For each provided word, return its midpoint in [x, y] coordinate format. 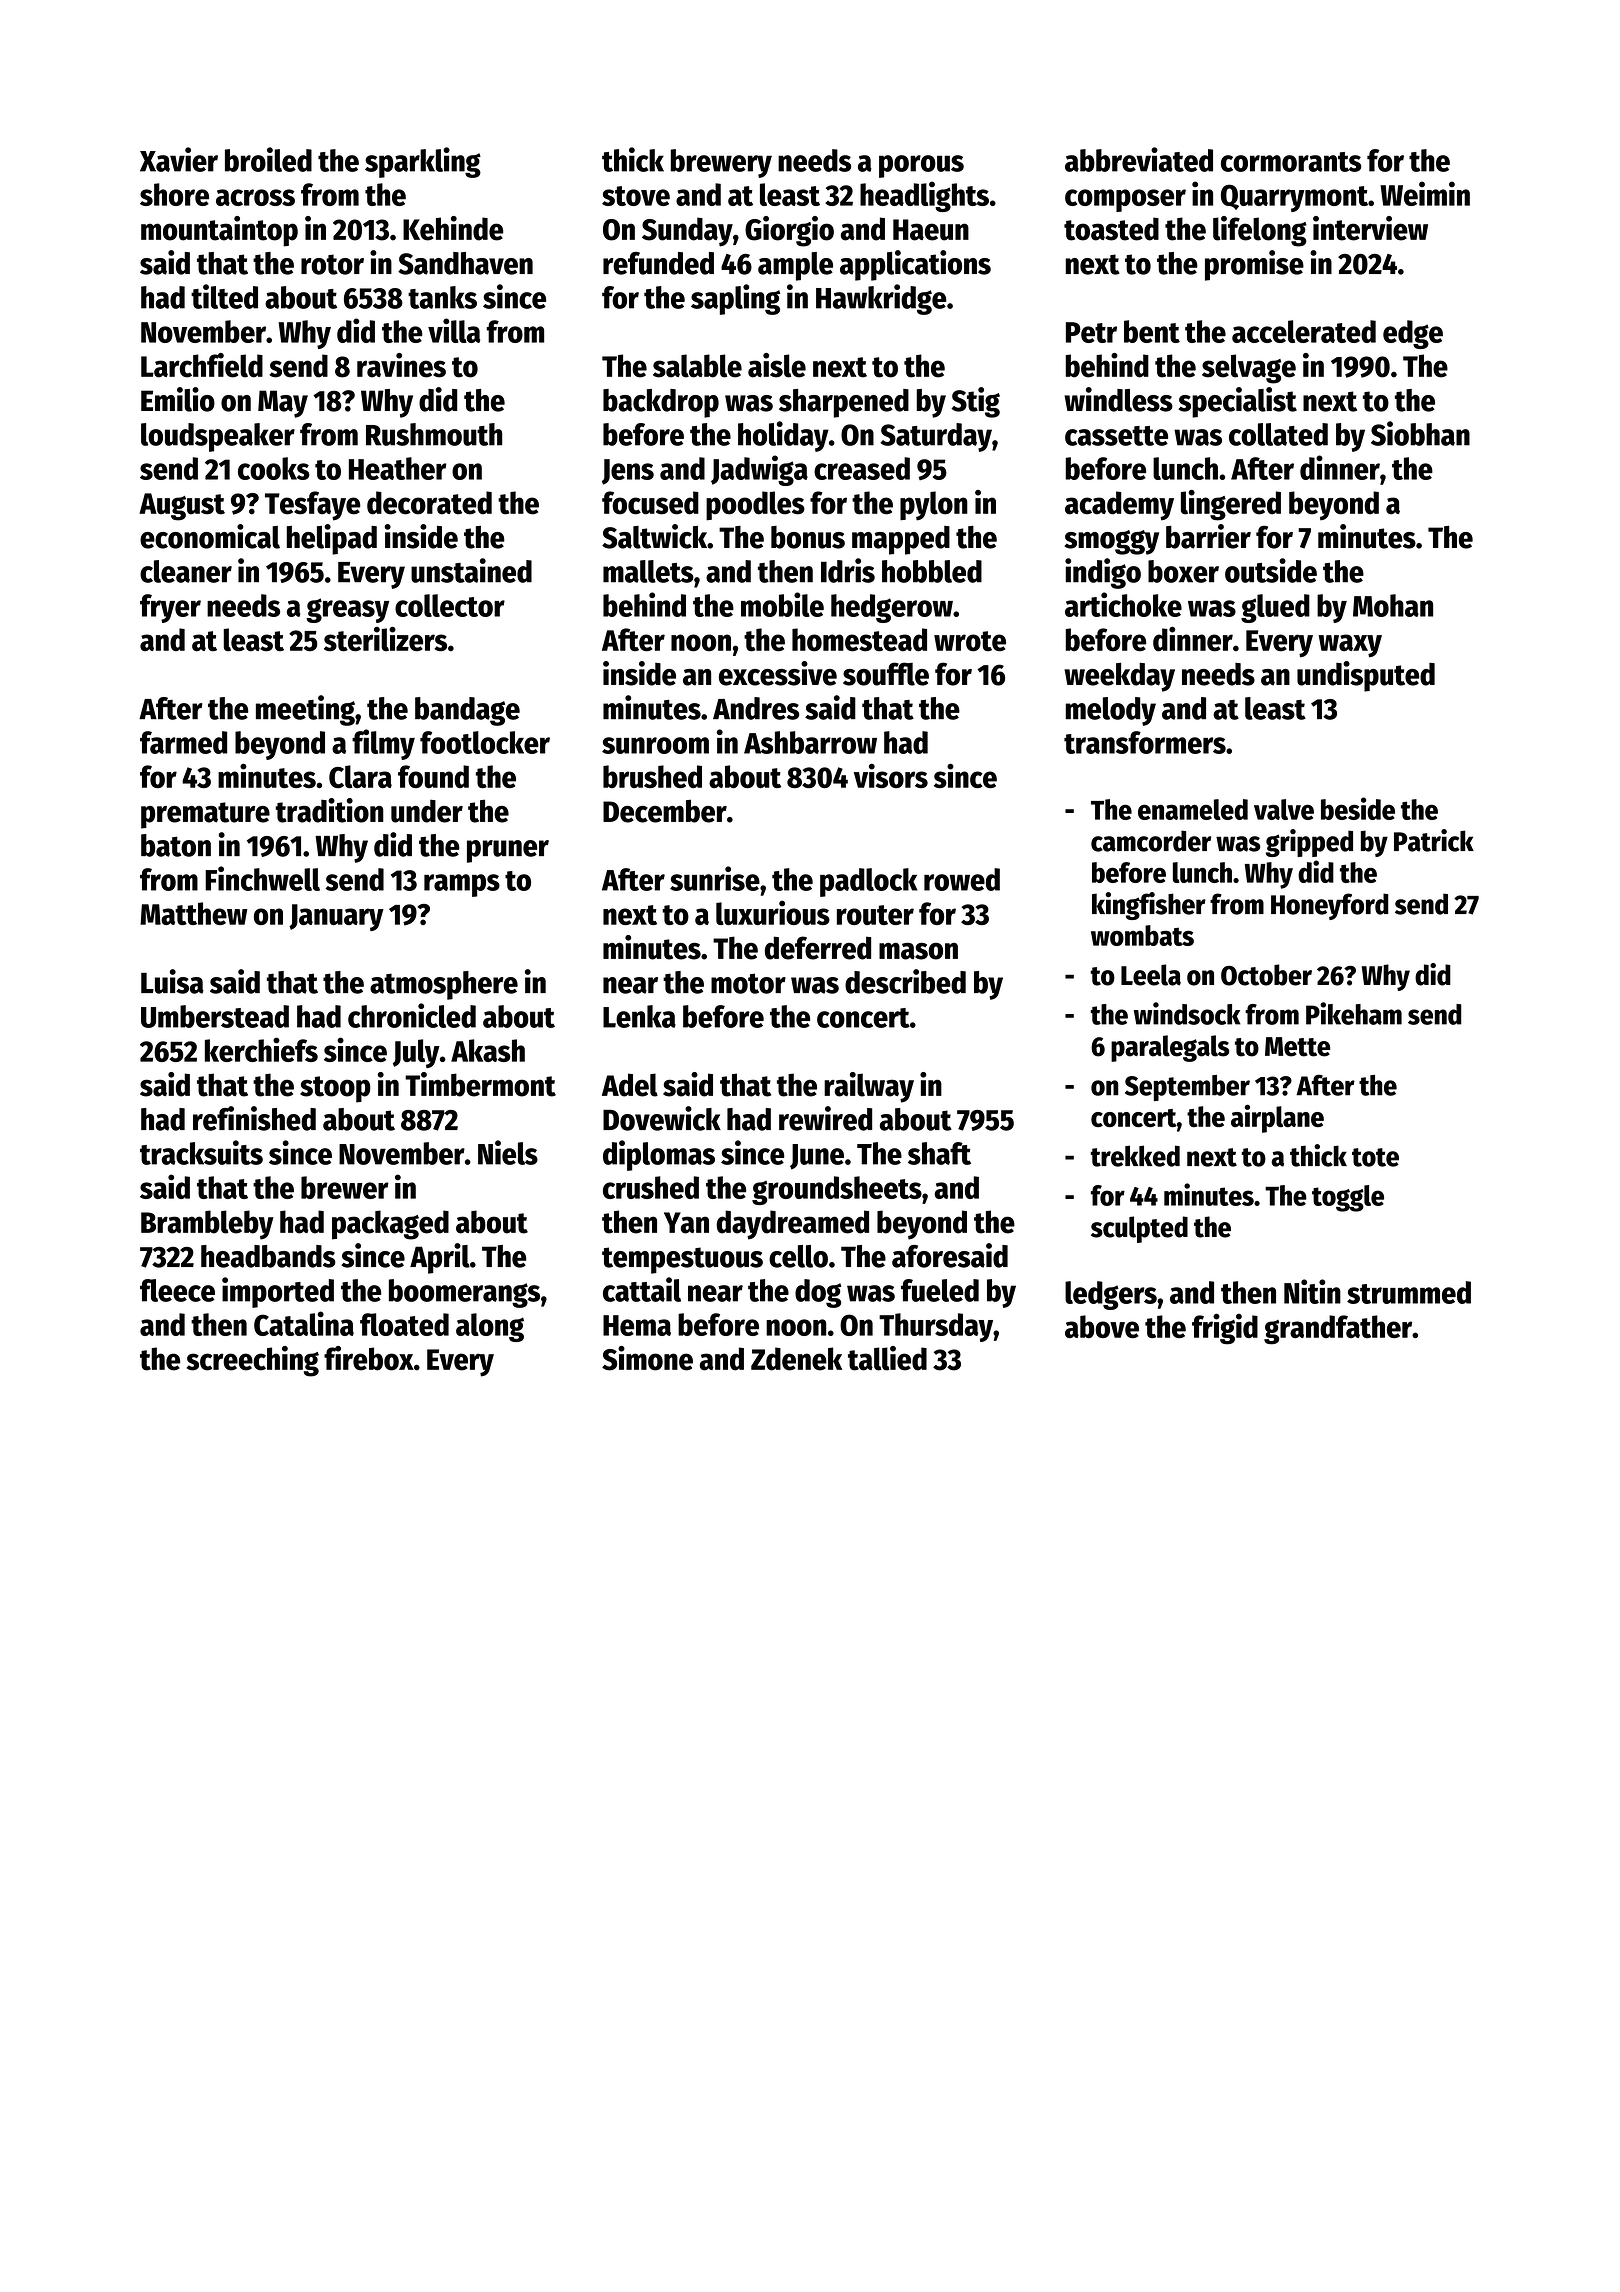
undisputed [1366, 676]
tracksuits [201, 1152]
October [1266, 975]
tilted [224, 296]
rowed [962, 879]
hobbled [932, 571]
